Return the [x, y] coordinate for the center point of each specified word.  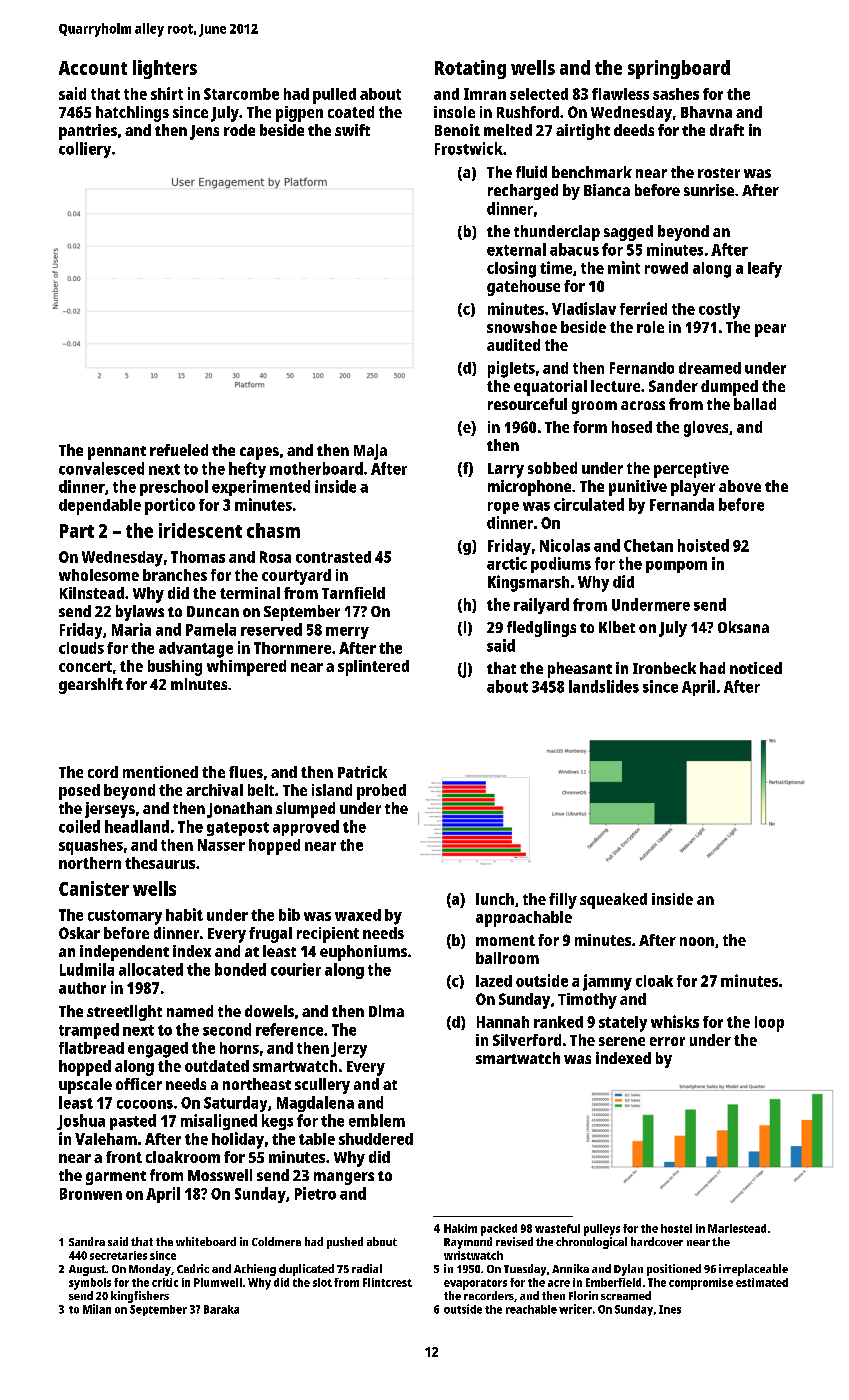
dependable [100, 507]
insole [454, 112]
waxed [358, 915]
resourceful [527, 404]
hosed [632, 427]
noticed [756, 668]
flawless [620, 94]
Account [93, 68]
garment [116, 1178]
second [227, 1029]
